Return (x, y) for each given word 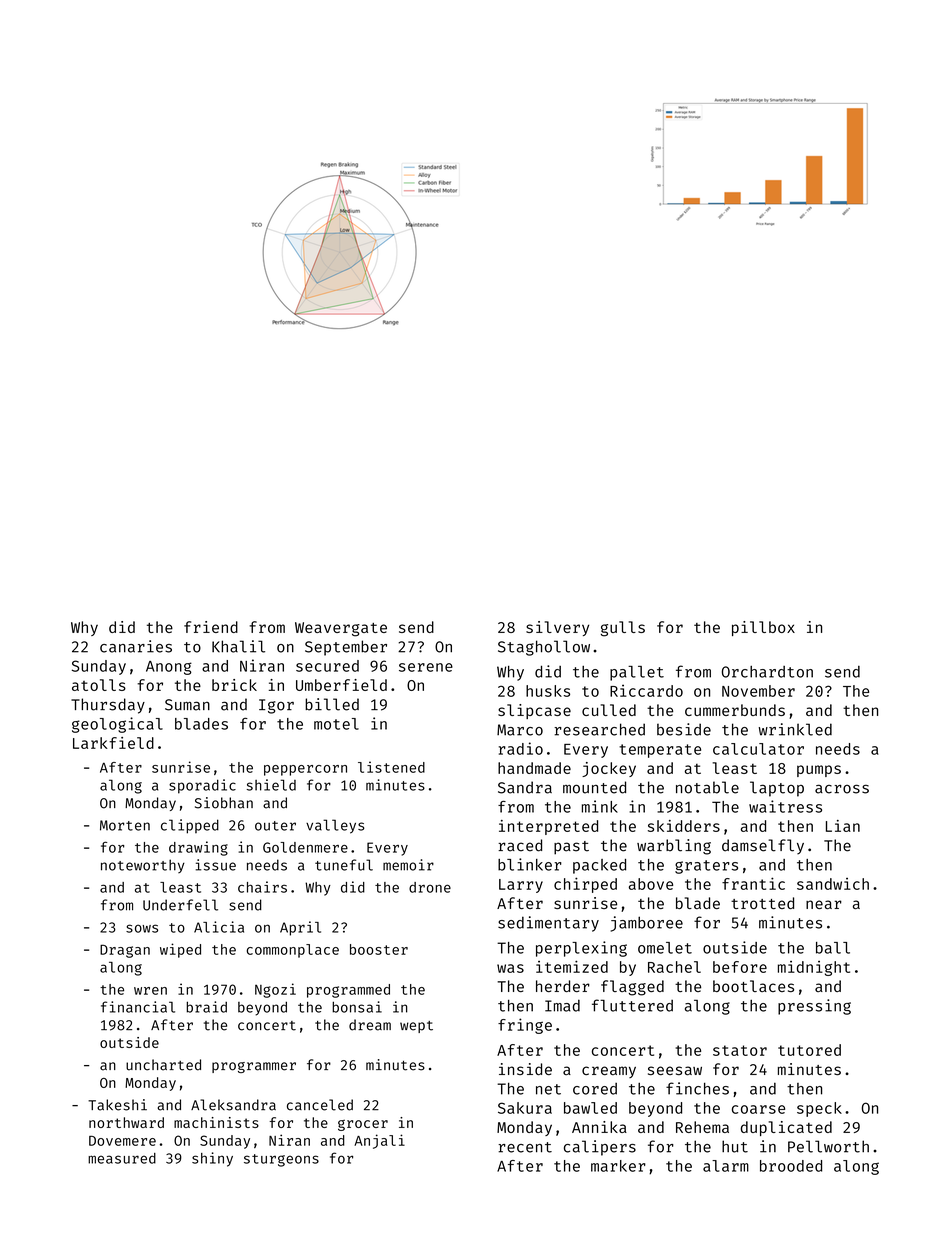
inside (525, 1069)
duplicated (786, 1128)
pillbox (763, 628)
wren (150, 991)
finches (697, 1088)
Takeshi (117, 1105)
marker (618, 1166)
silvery (557, 628)
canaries (136, 646)
